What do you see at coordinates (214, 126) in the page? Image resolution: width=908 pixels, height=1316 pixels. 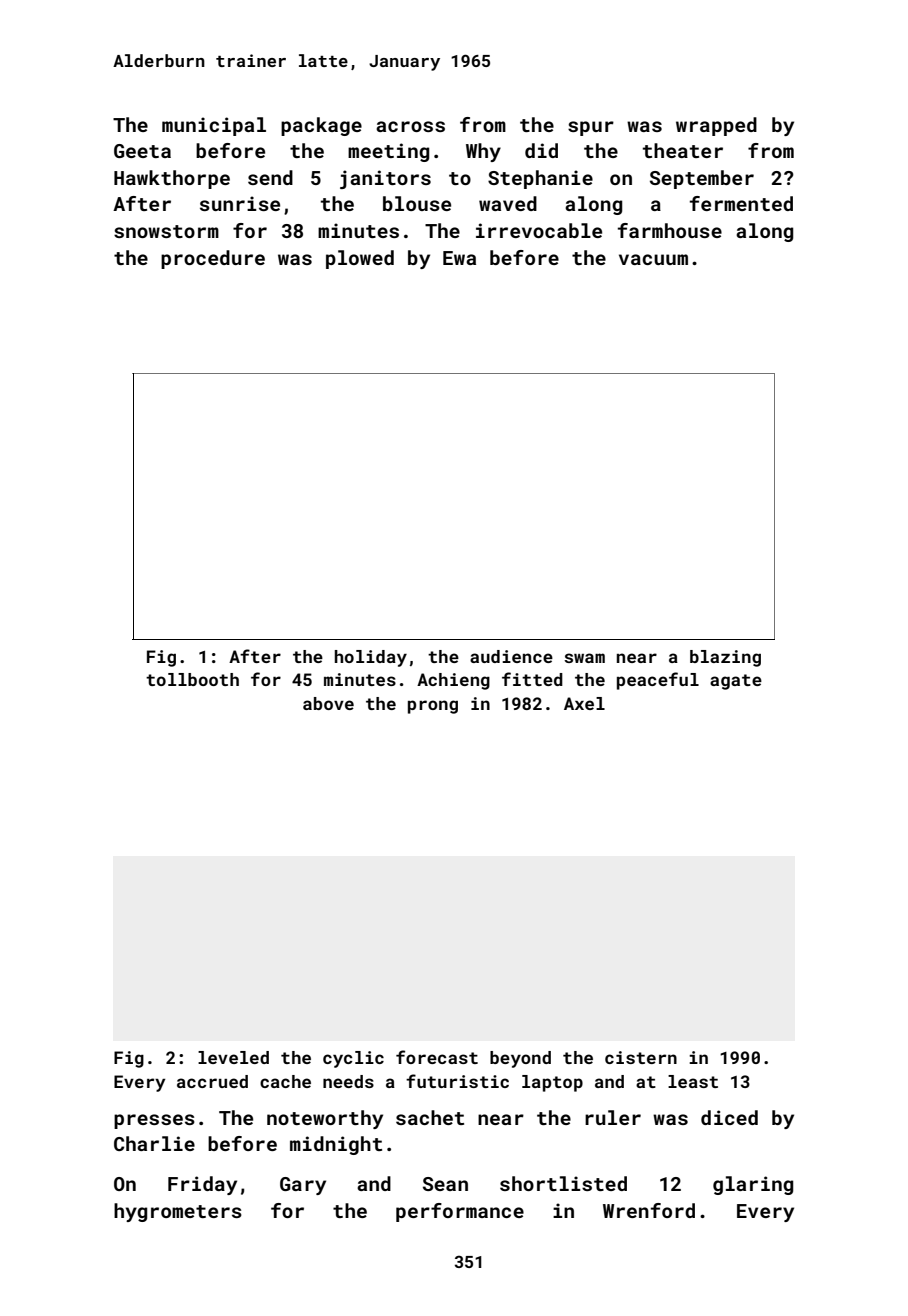 I see `municipal` at bounding box center [214, 126].
